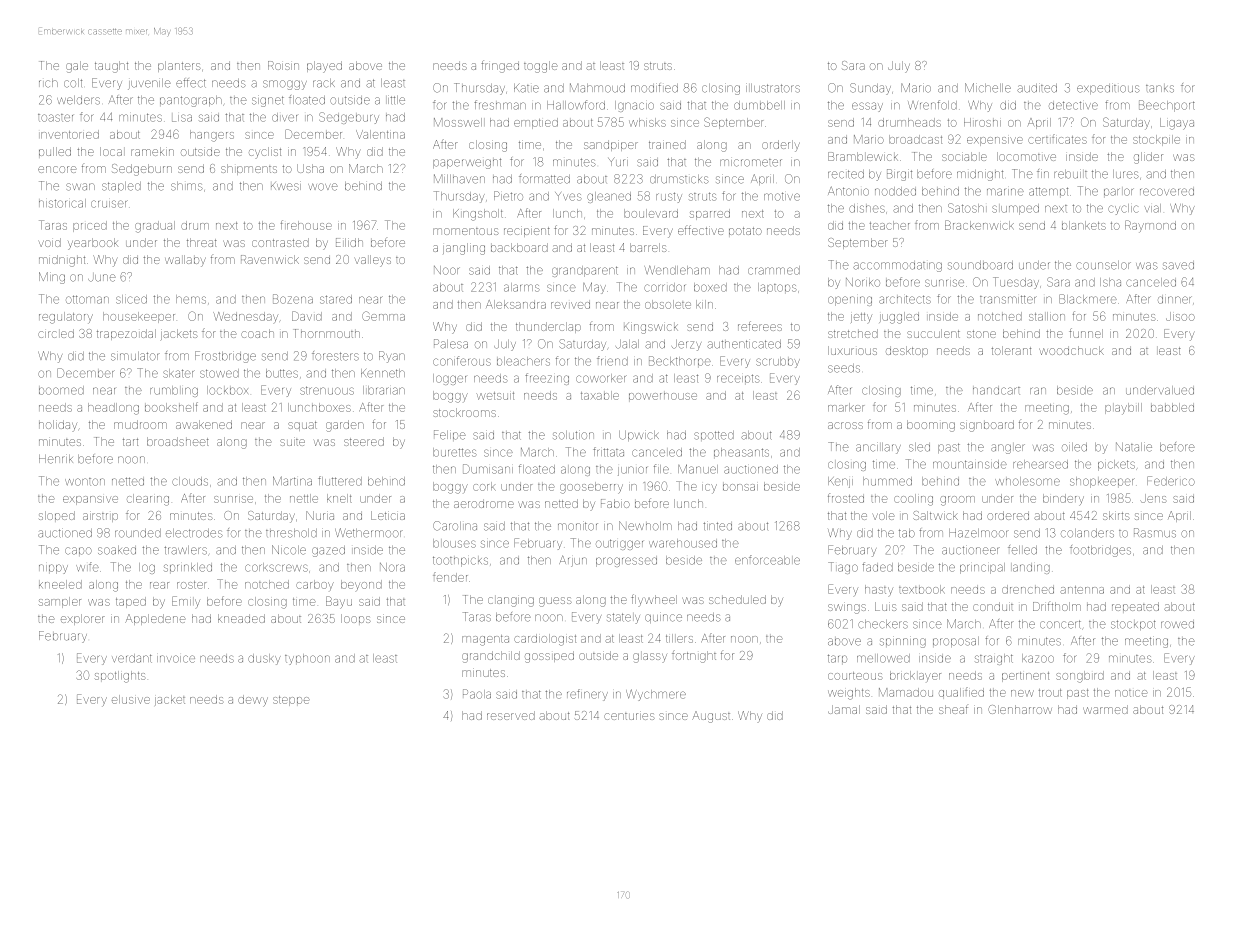 The height and width of the image is (952, 1233). Describe the element at coordinates (846, 498) in the image. I see `frosted` at that location.
